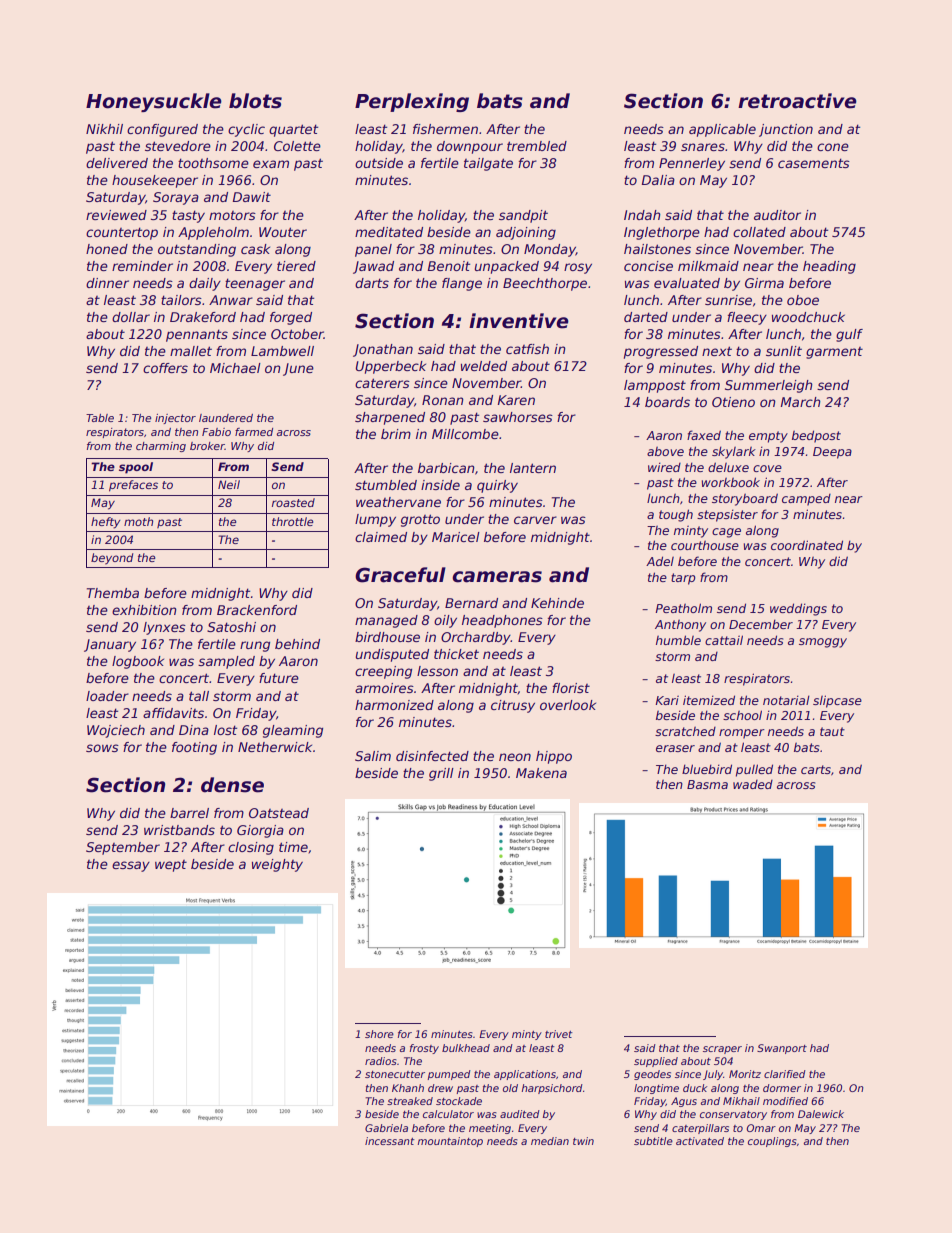  What do you see at coordinates (798, 609) in the image?
I see `weddings` at bounding box center [798, 609].
